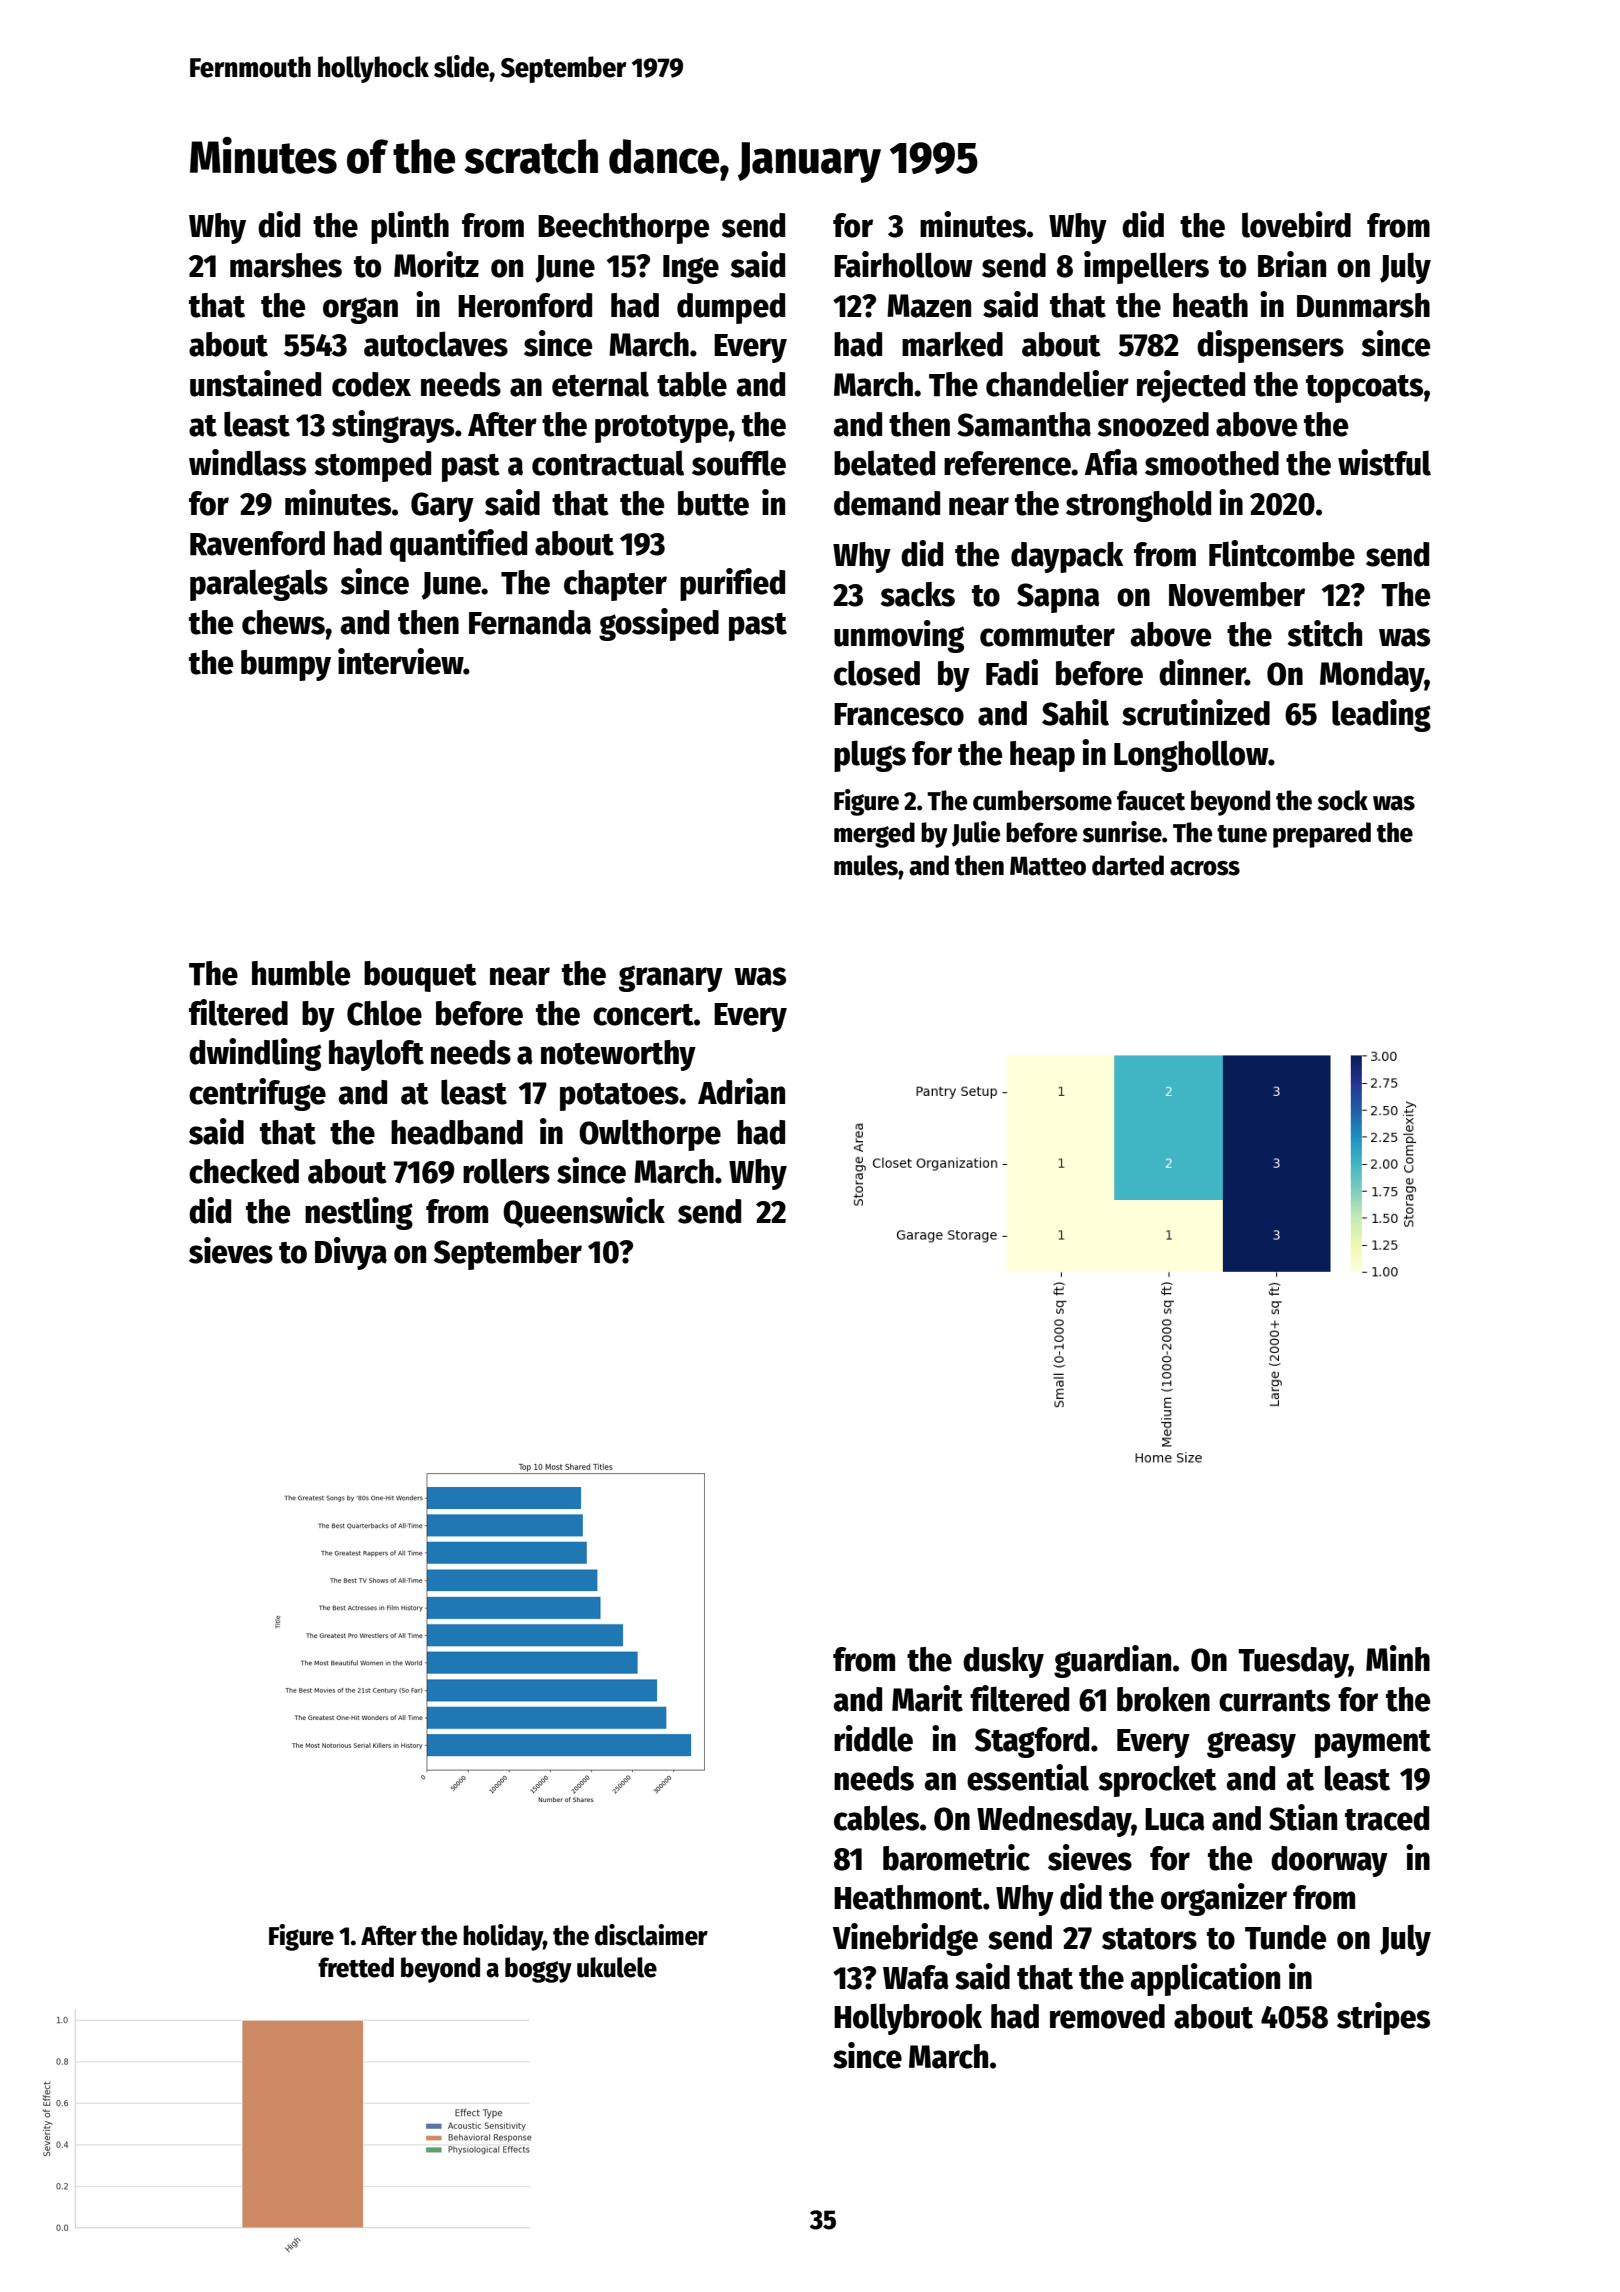 The image size is (1620, 2292). Describe the element at coordinates (244, 1171) in the screenshot. I see `checked` at that location.
